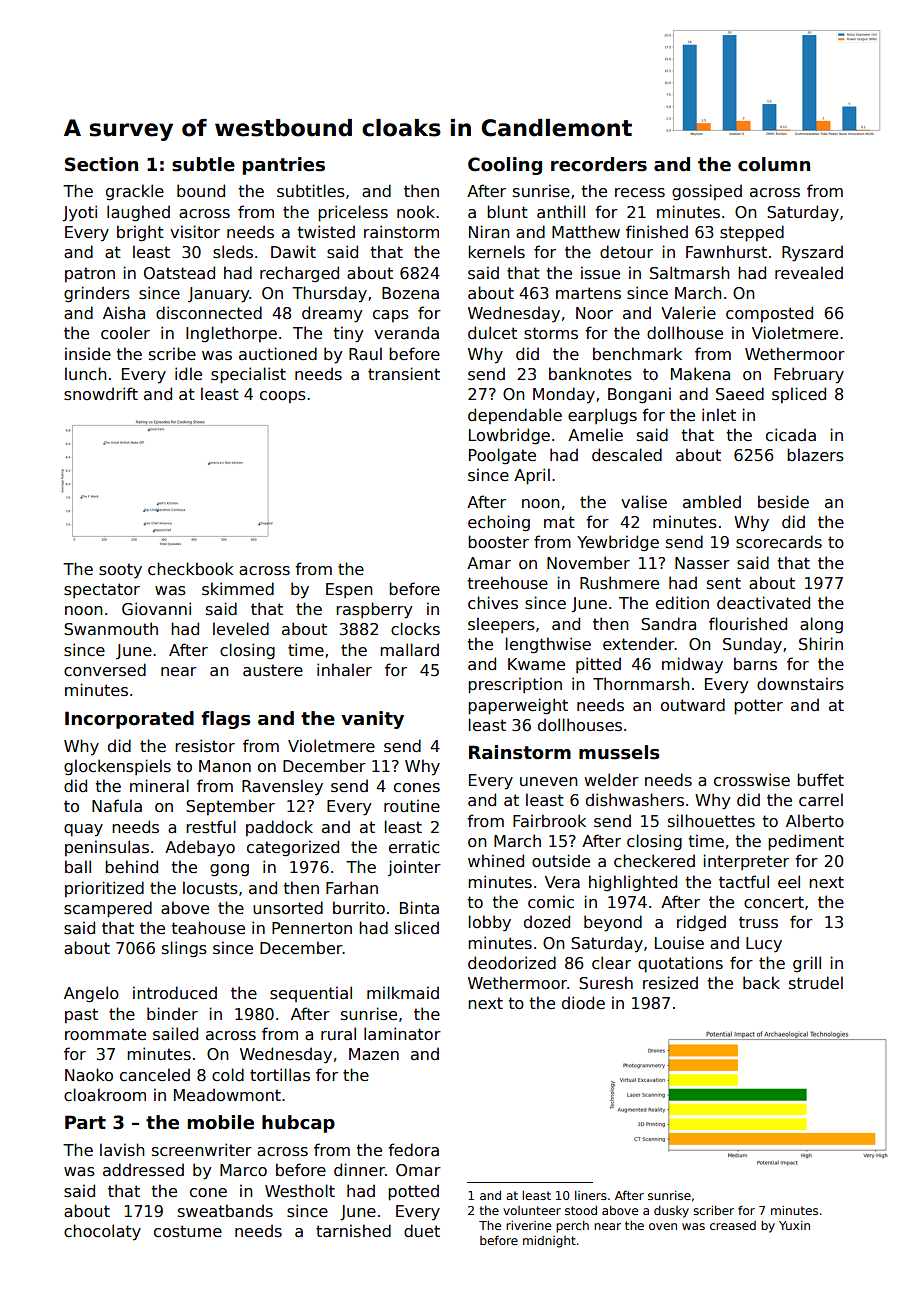 The image size is (908, 1316). What do you see at coordinates (502, 456) in the document?
I see `Poolgate` at bounding box center [502, 456].
